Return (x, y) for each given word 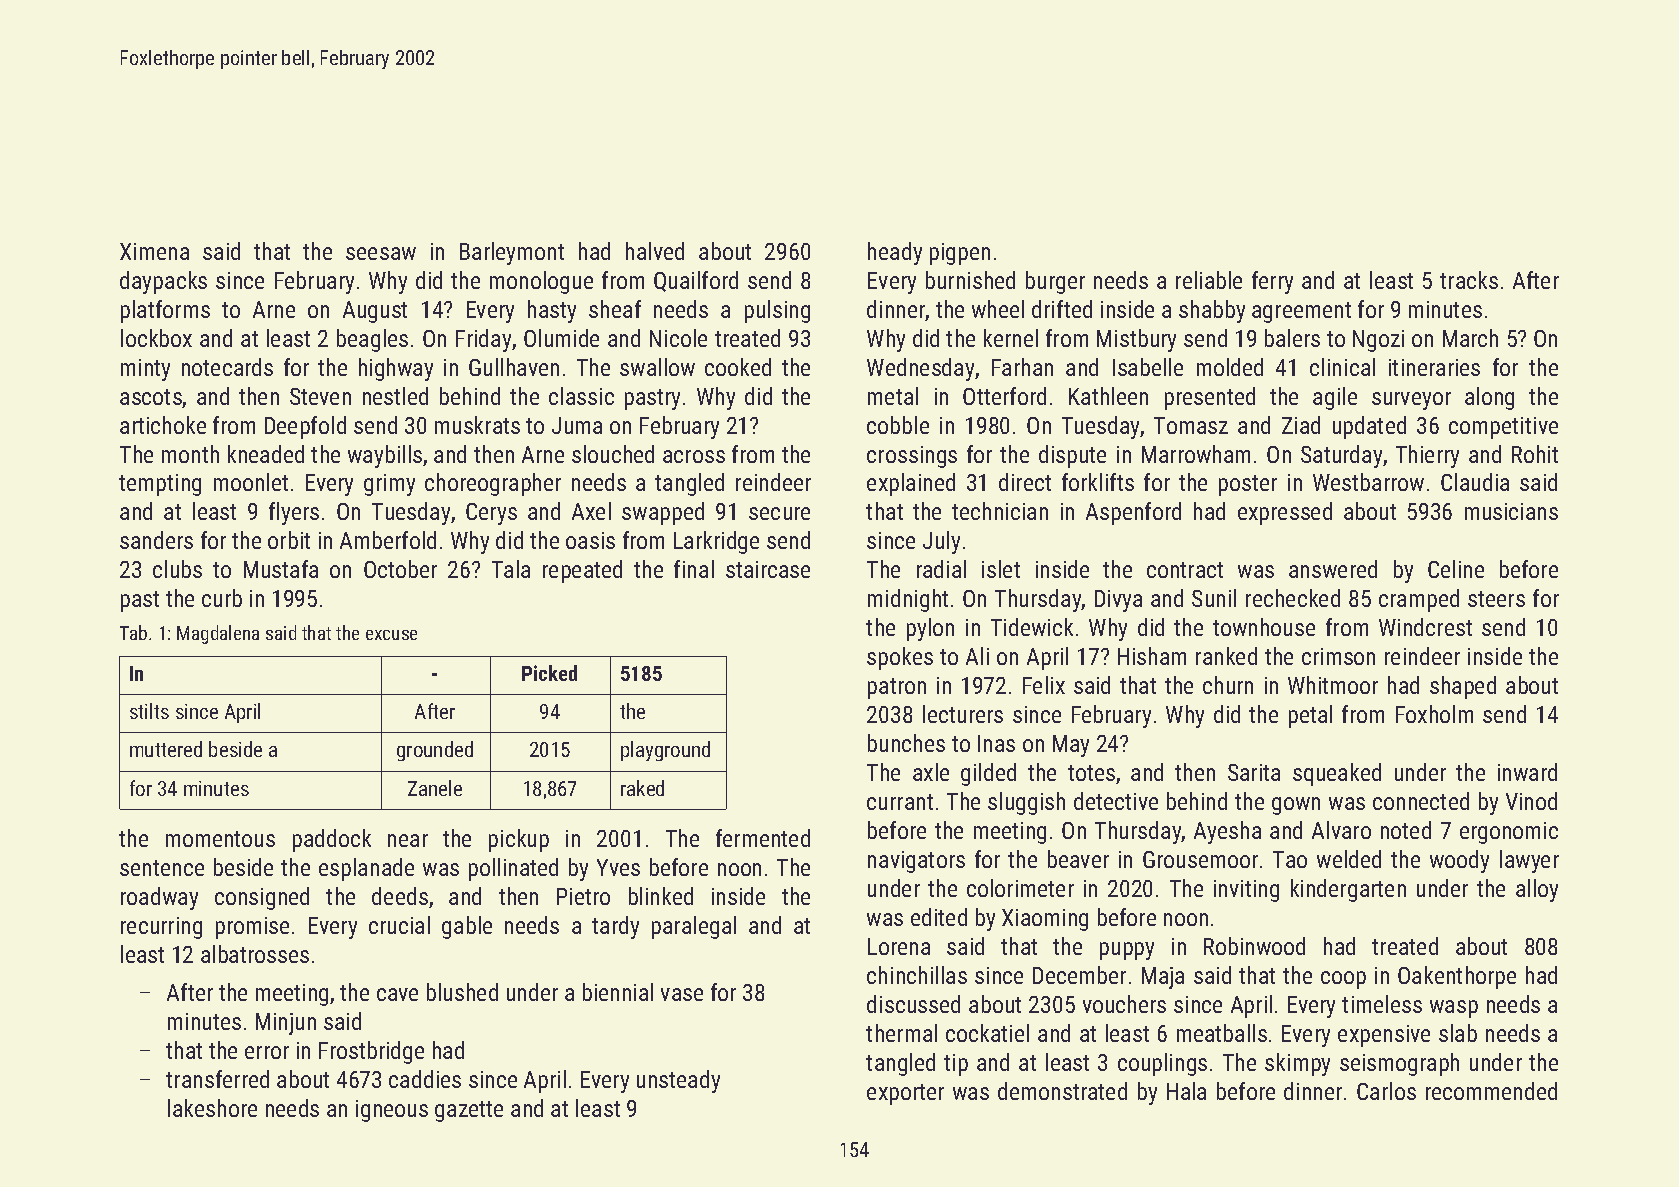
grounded (435, 751)
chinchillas (917, 975)
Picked (549, 673)
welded (1349, 859)
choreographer (493, 484)
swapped (663, 513)
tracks (1469, 280)
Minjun (286, 1024)
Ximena (154, 251)
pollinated (513, 869)
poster (1248, 485)
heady (895, 253)
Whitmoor (1333, 685)
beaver (1078, 859)
